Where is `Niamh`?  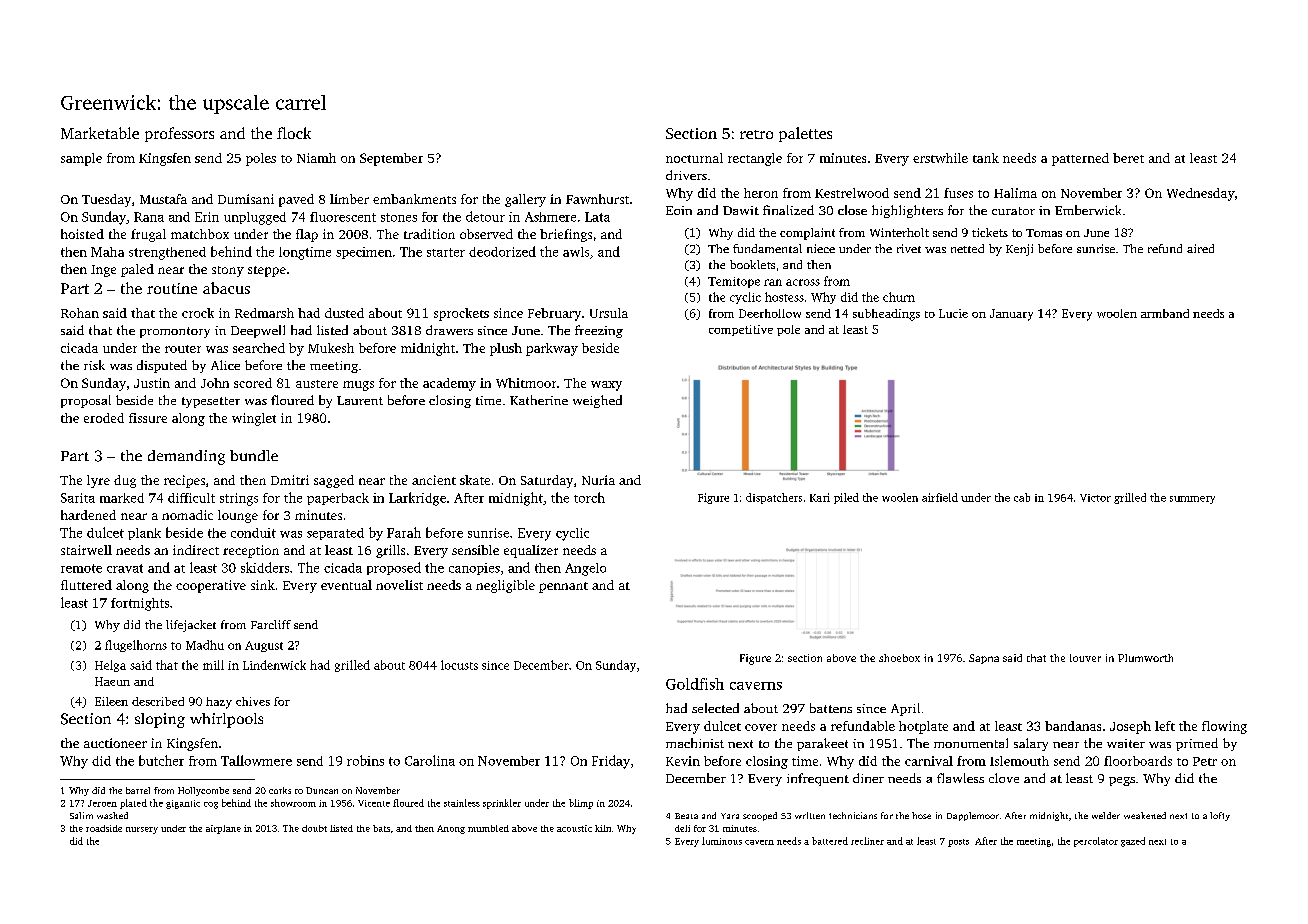
Niamh is located at coordinates (316, 158).
